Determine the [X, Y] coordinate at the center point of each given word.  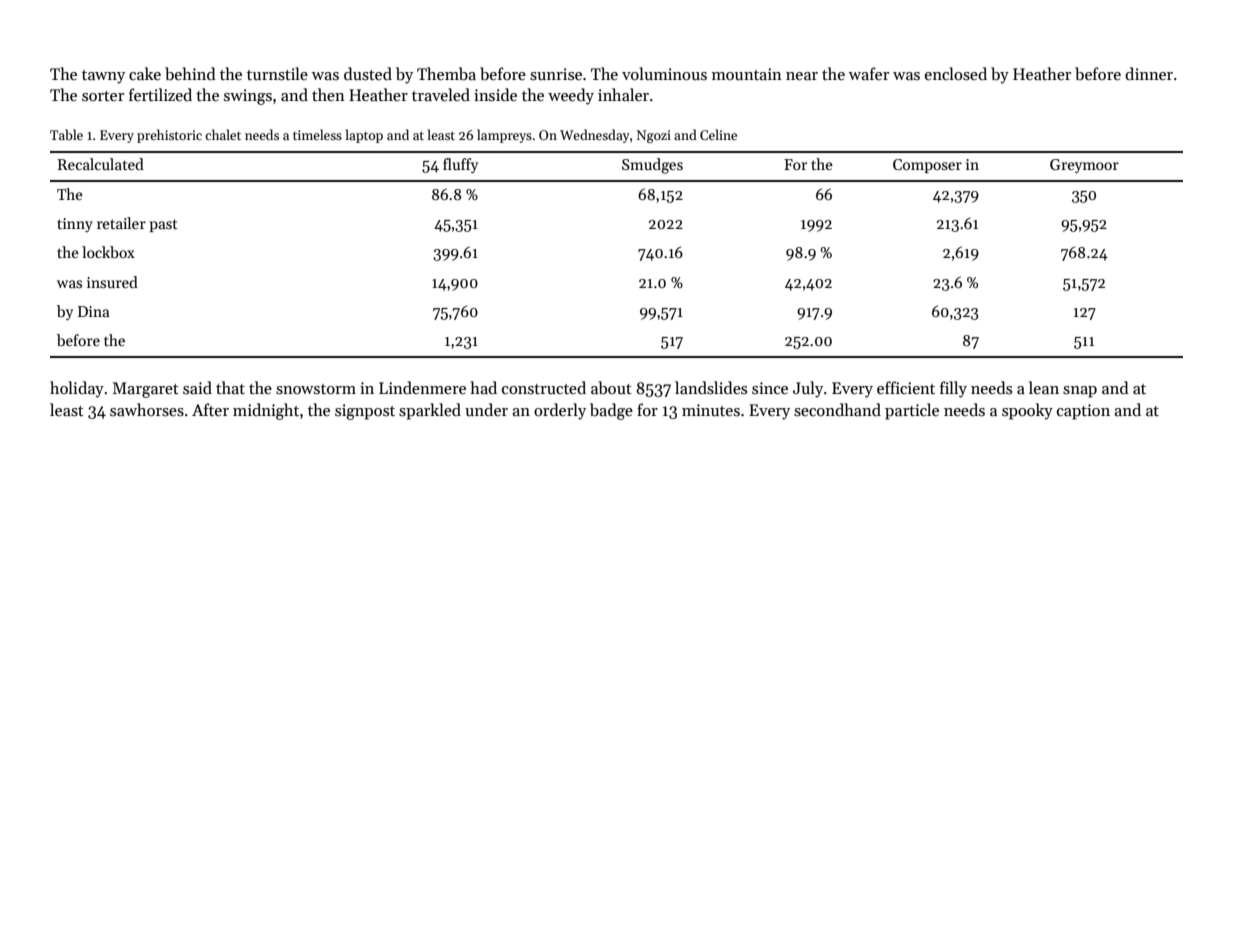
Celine [718, 134]
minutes [711, 410]
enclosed [956, 74]
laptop [364, 136]
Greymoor [1084, 166]
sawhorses [147, 410]
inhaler [623, 94]
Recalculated [101, 164]
